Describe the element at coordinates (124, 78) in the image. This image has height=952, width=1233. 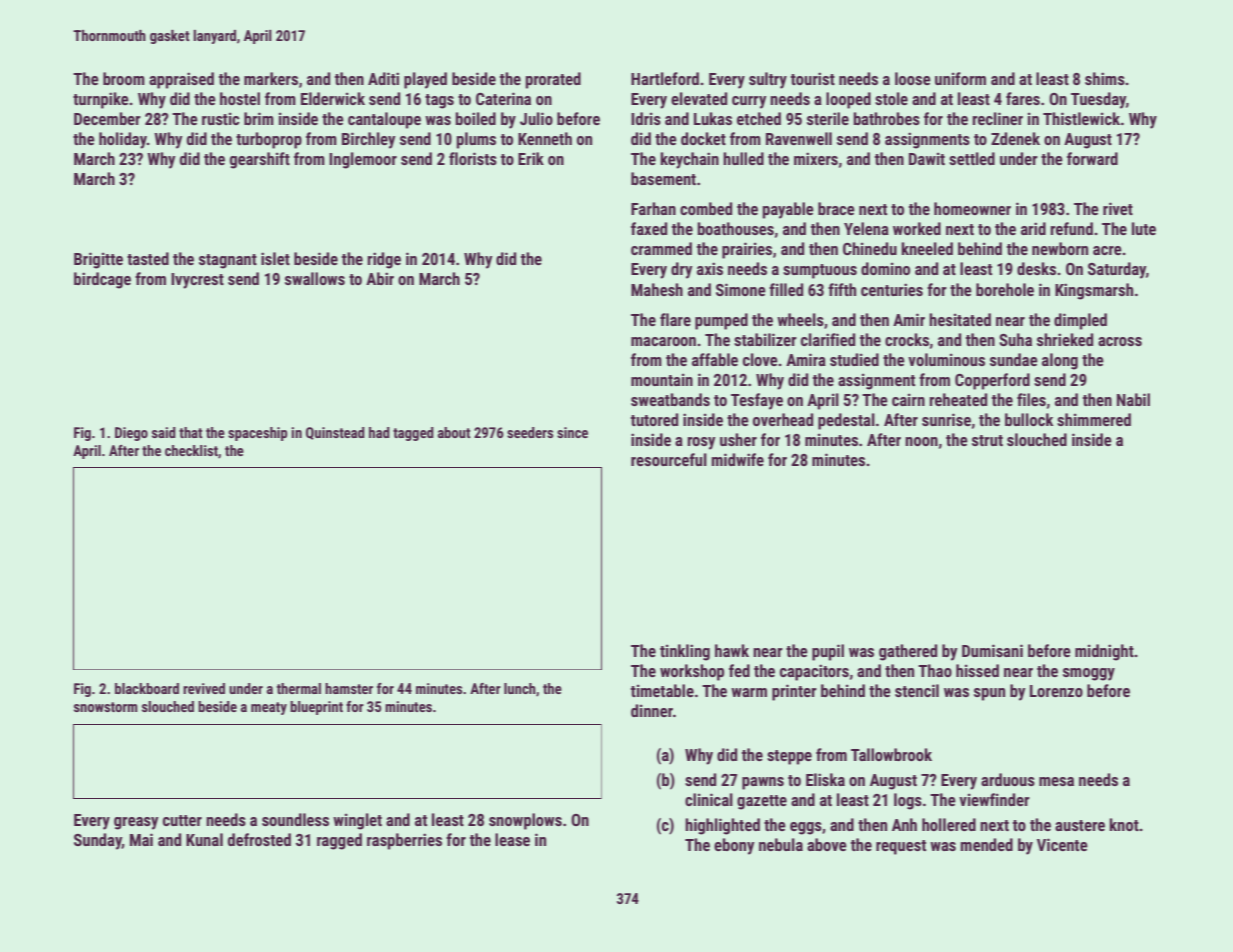
I see `broom` at that location.
